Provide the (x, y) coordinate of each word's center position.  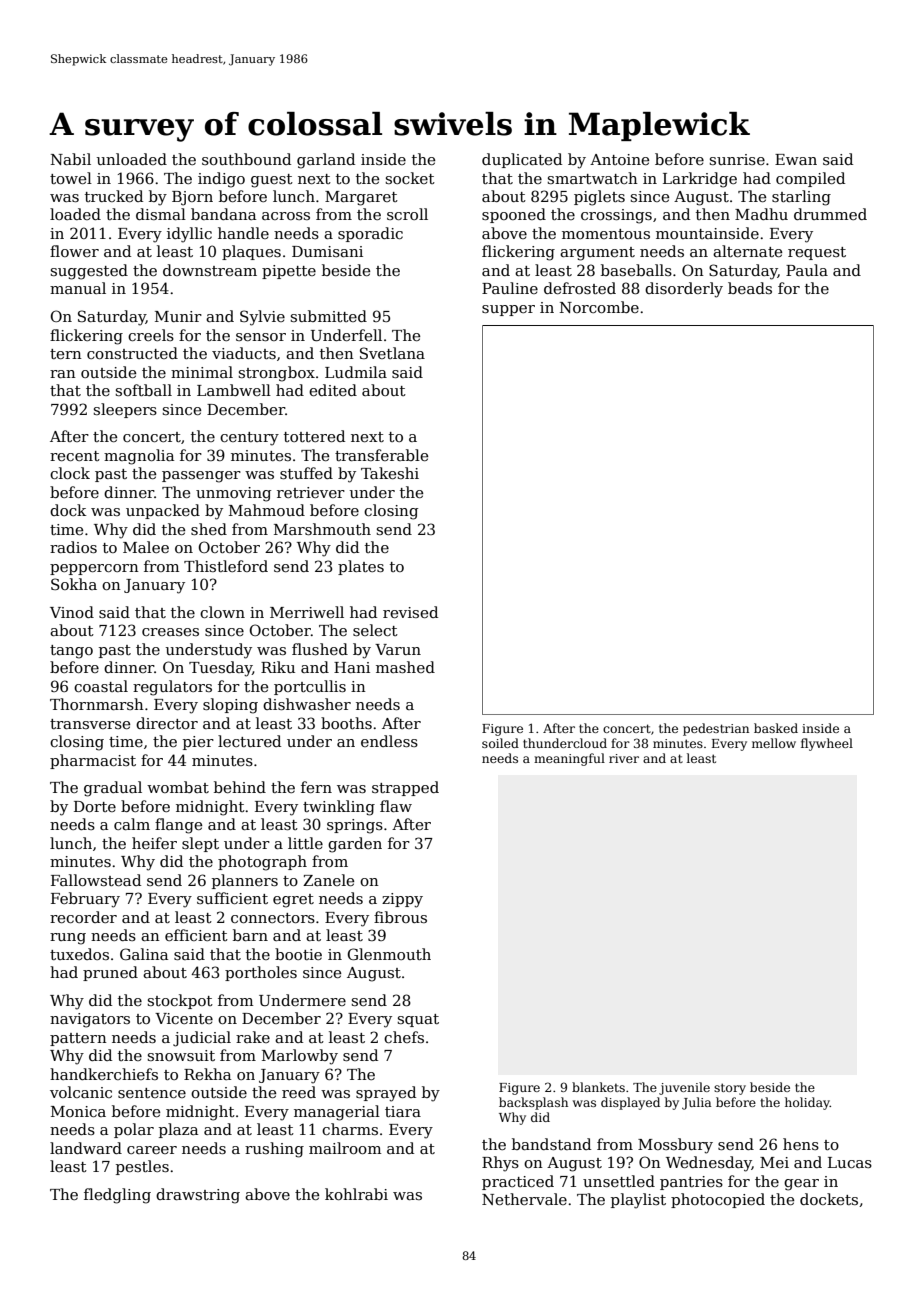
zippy (402, 900)
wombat (178, 787)
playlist (638, 1201)
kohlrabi (356, 1194)
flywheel (827, 744)
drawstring (198, 1196)
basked (776, 728)
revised (410, 612)
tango (71, 652)
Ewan (796, 159)
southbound (246, 159)
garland (326, 161)
